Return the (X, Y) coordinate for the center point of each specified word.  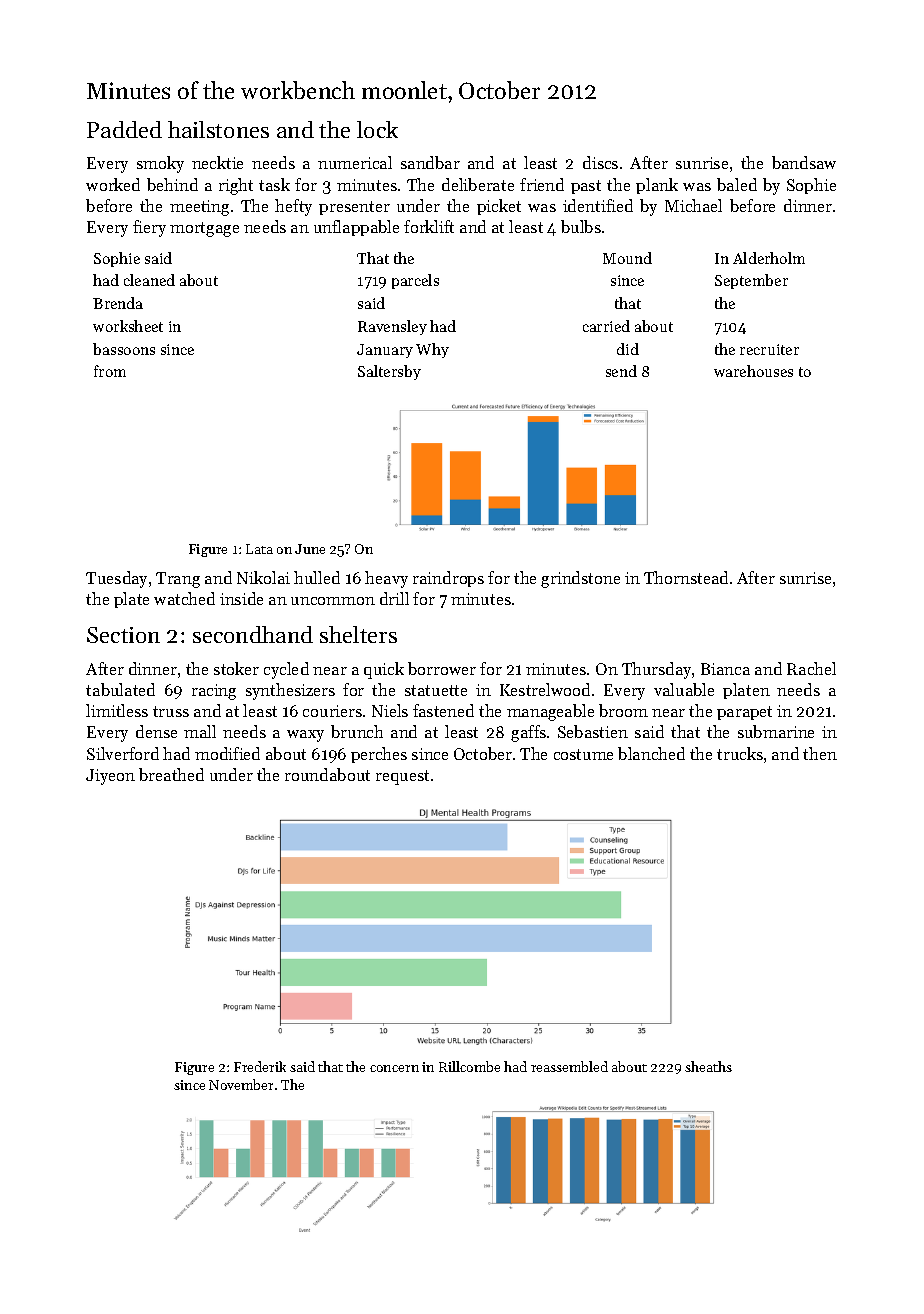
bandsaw (804, 162)
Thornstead (686, 577)
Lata (259, 549)
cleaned (149, 280)
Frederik (260, 1066)
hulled (317, 577)
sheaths (708, 1066)
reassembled (569, 1066)
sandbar (430, 162)
